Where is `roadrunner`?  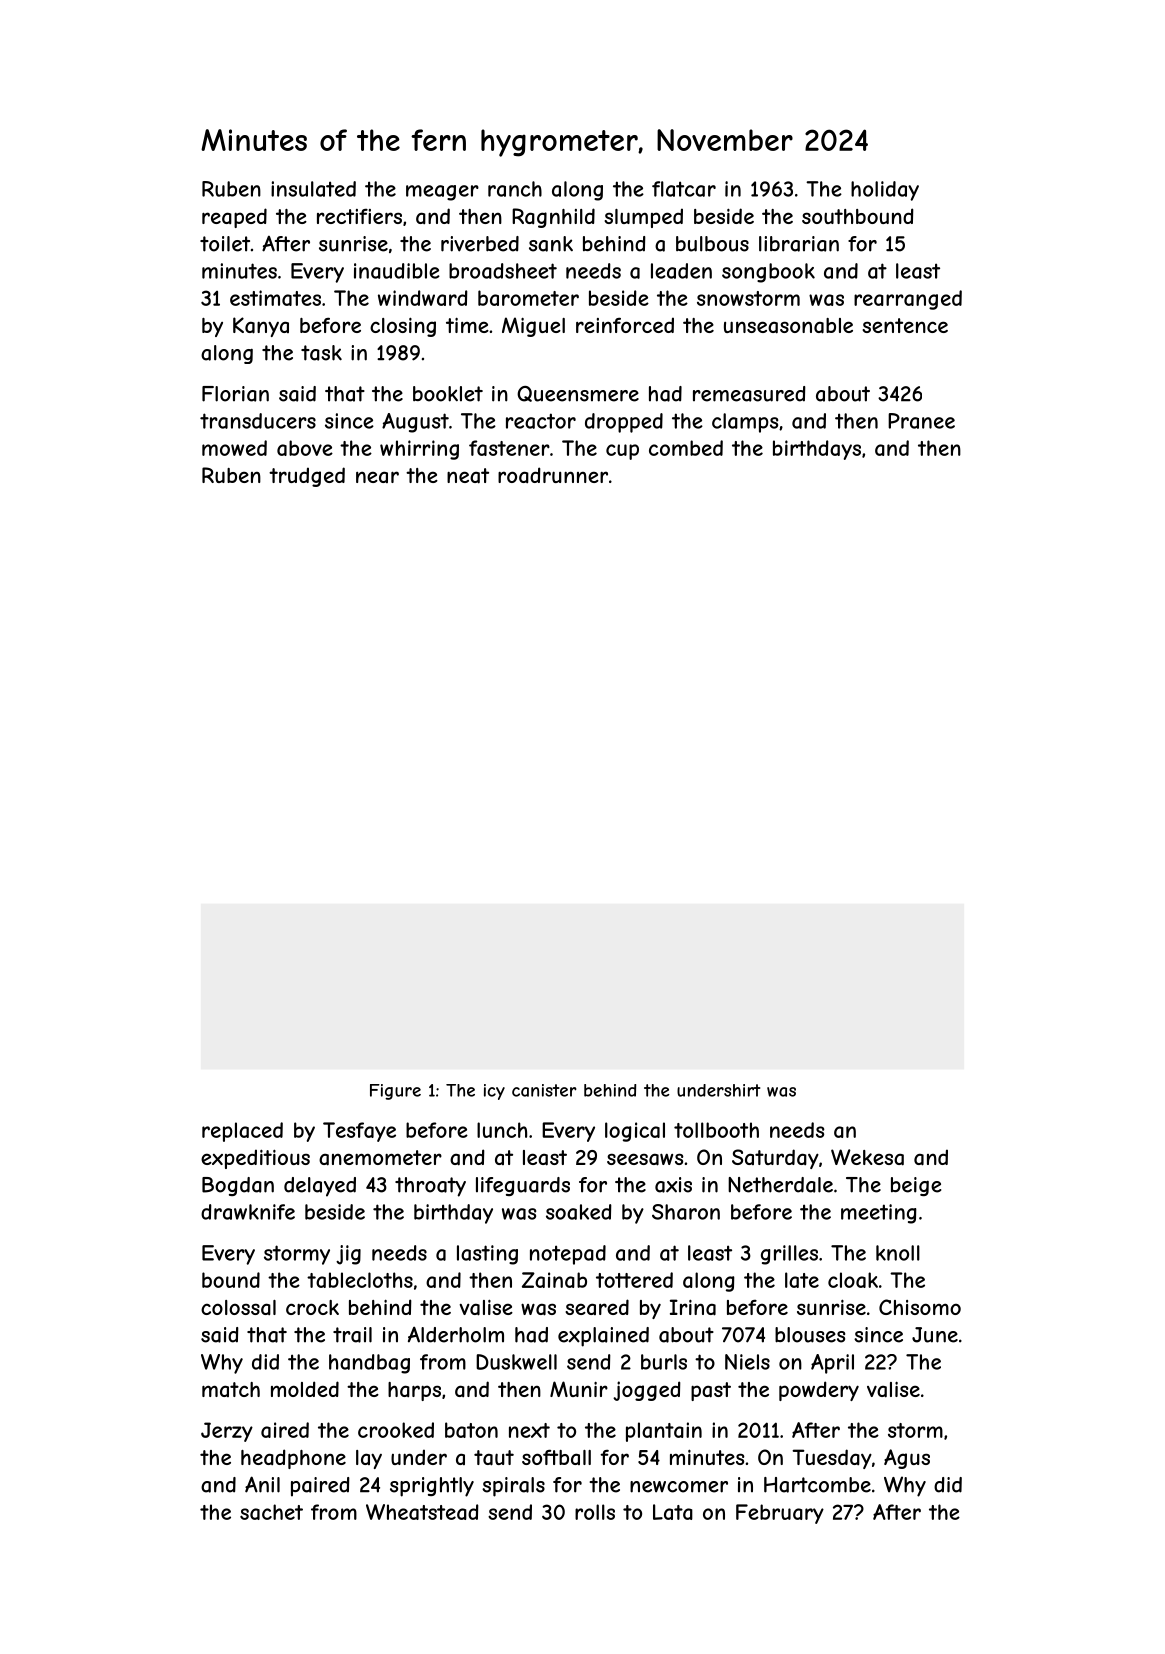 roadrunner is located at coordinates (553, 475).
